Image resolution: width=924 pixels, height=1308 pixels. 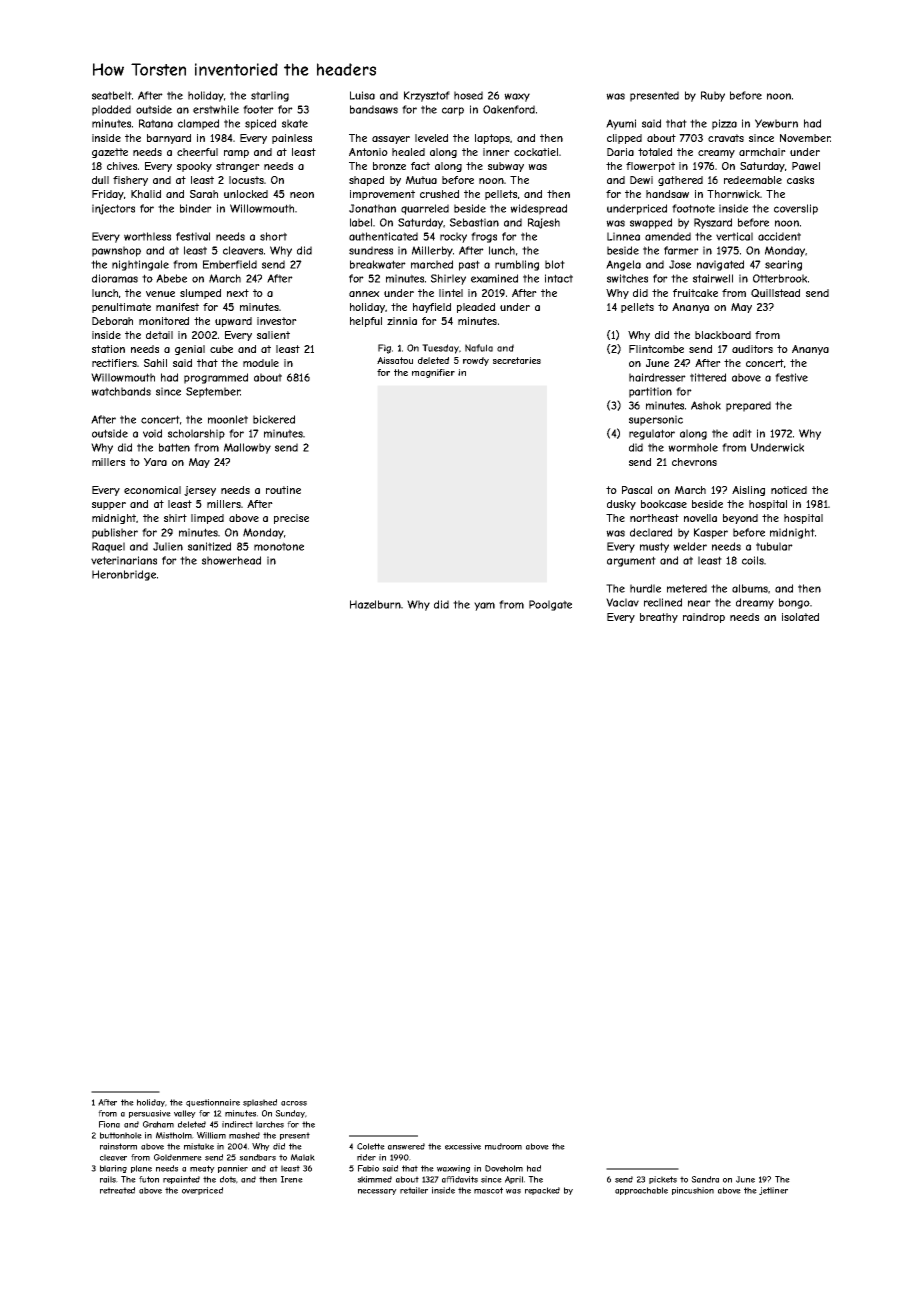 I want to click on questionnaire, so click(x=213, y=1103).
